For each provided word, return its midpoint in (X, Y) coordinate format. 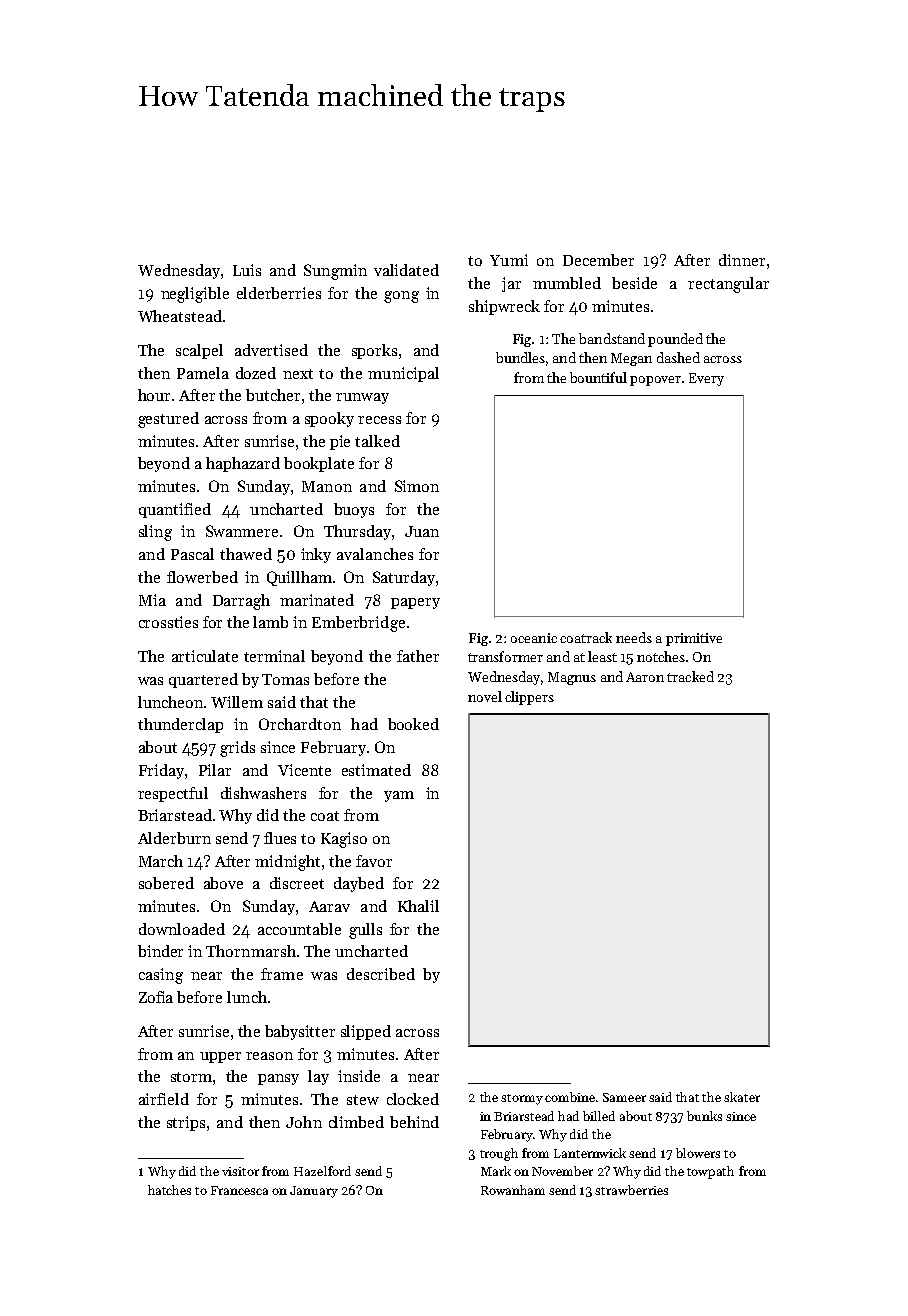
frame (282, 974)
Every (706, 379)
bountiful (598, 377)
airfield (164, 1099)
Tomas (285, 679)
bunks (704, 1116)
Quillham (299, 578)
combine (570, 1097)
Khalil (418, 906)
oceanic (534, 638)
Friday (161, 771)
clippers (529, 698)
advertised (271, 350)
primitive (694, 639)
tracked (690, 676)
